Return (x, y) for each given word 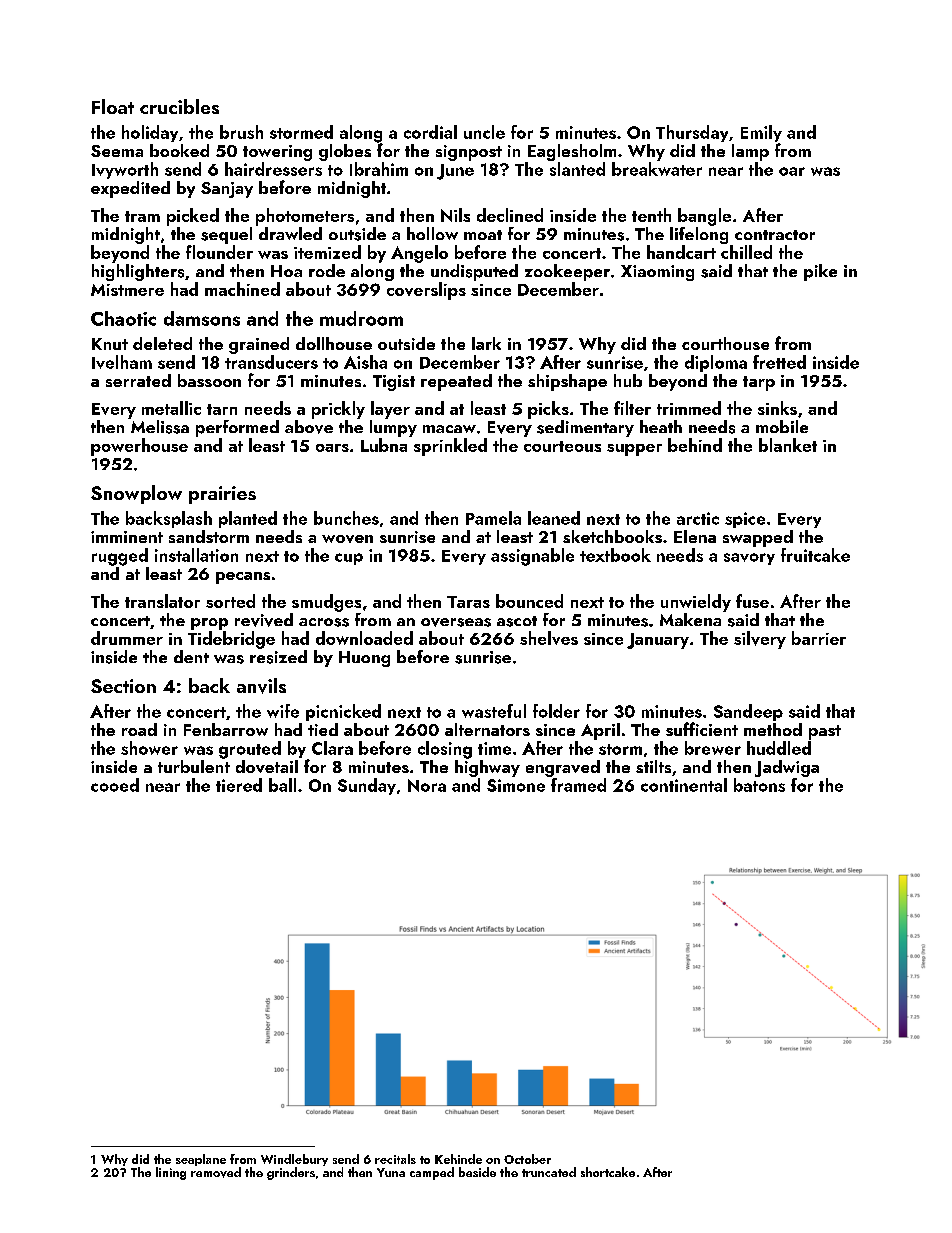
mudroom (361, 318)
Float (113, 106)
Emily (761, 133)
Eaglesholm (572, 152)
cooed (115, 785)
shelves (549, 638)
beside (477, 1172)
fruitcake (815, 555)
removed (216, 1172)
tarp (759, 383)
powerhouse (139, 447)
